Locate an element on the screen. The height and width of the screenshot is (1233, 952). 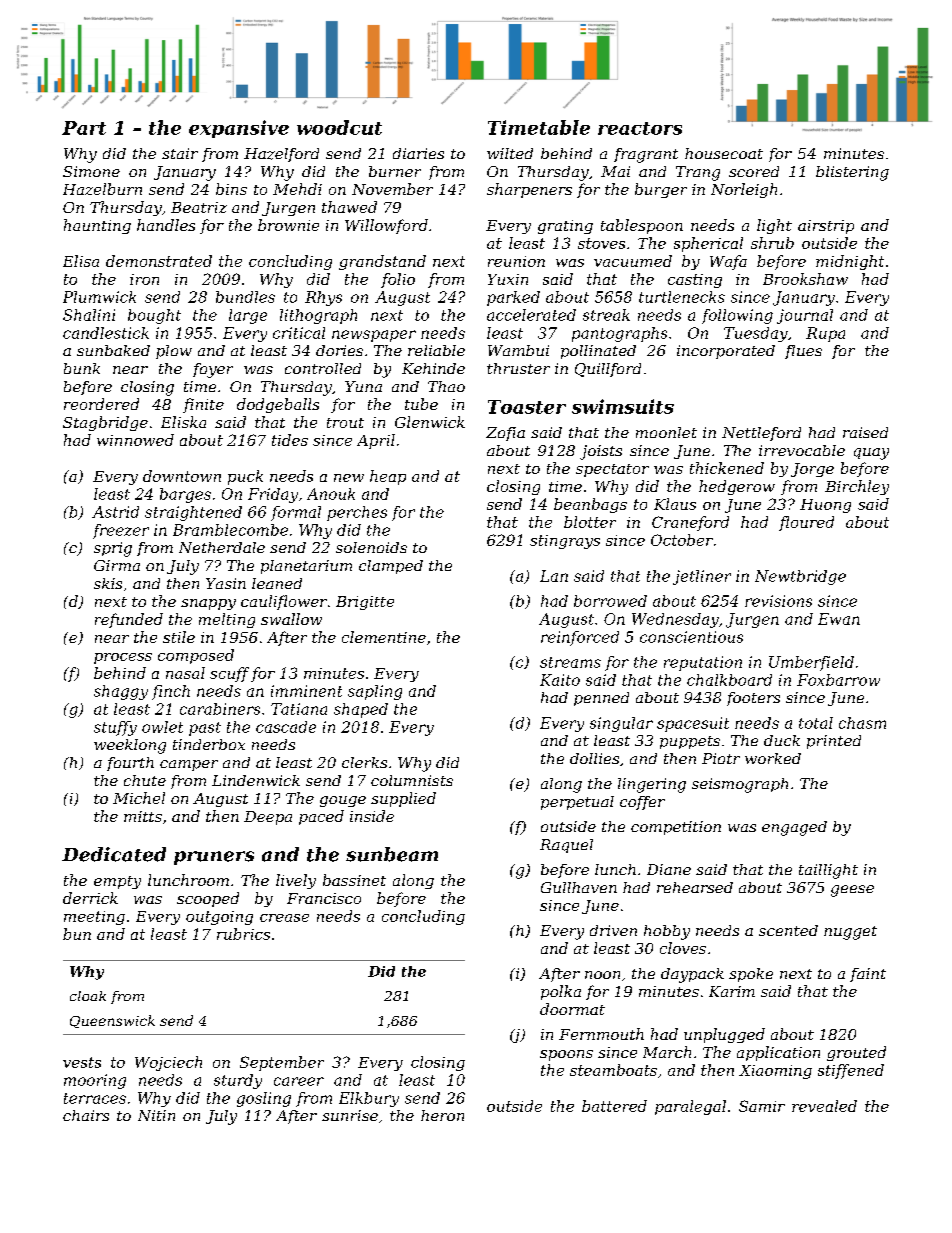
Zofia is located at coordinates (505, 434).
